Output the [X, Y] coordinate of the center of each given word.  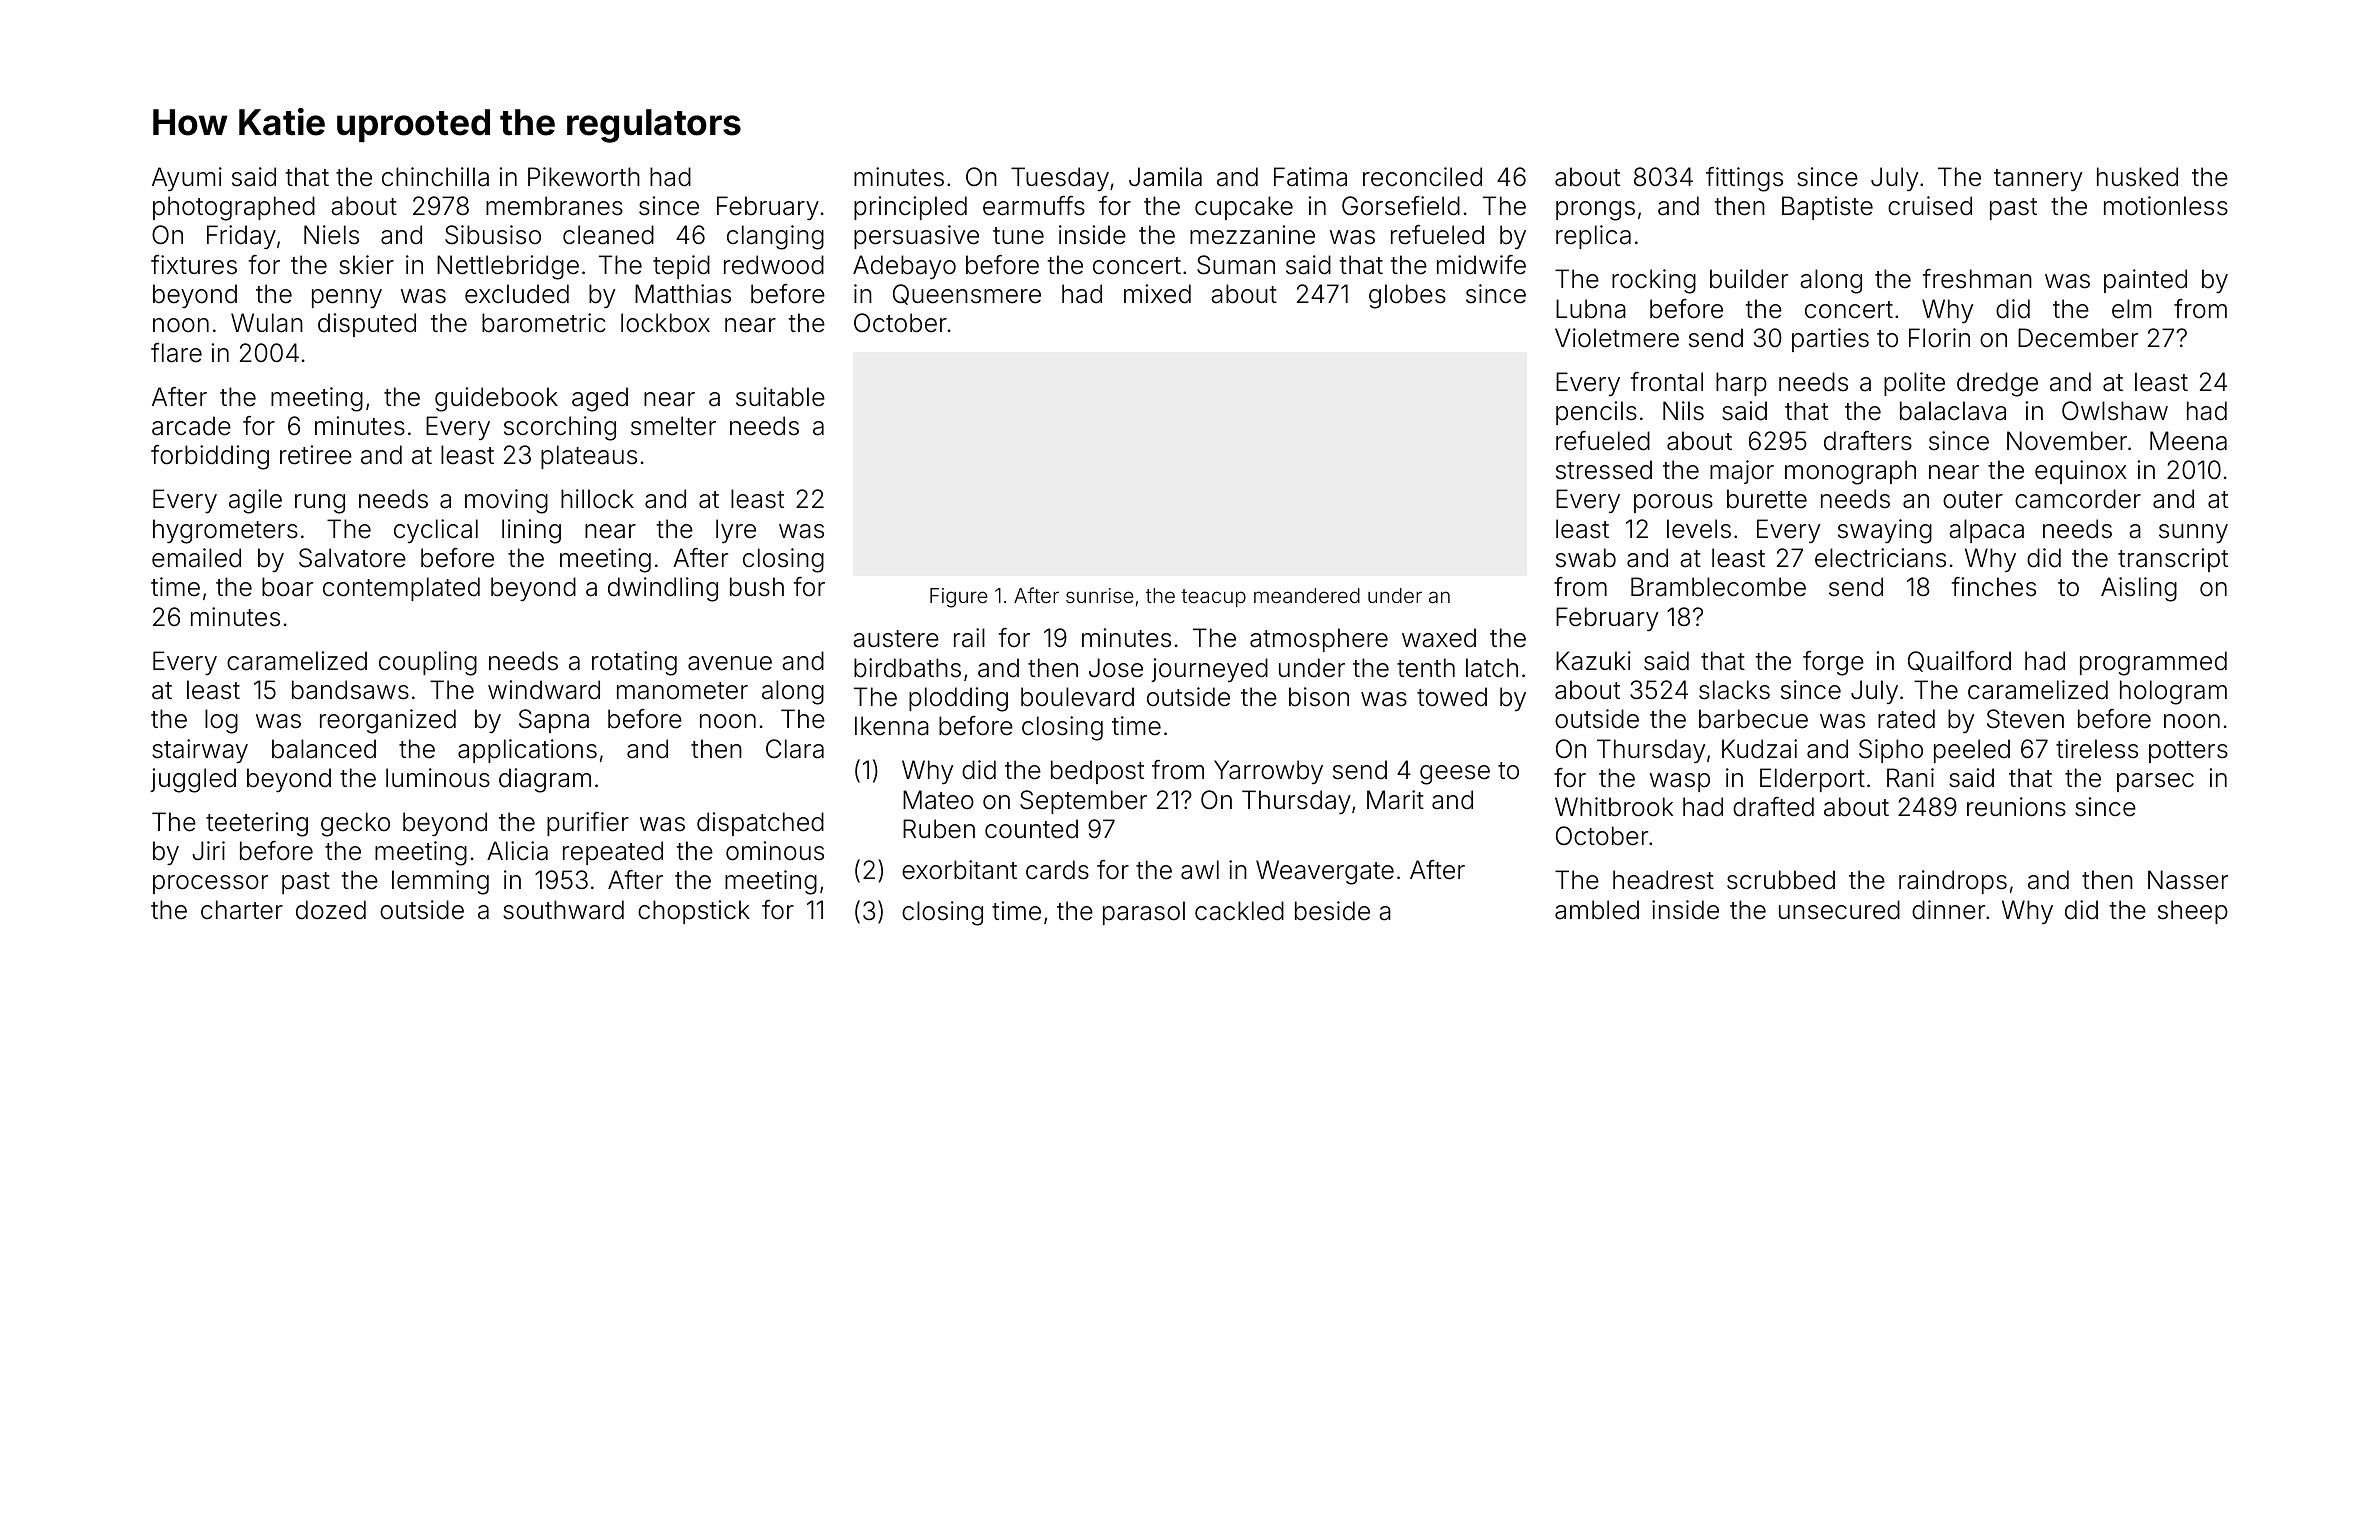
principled [910, 208]
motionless [2166, 206]
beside [1332, 911]
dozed [331, 910]
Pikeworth [584, 177]
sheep [2193, 912]
